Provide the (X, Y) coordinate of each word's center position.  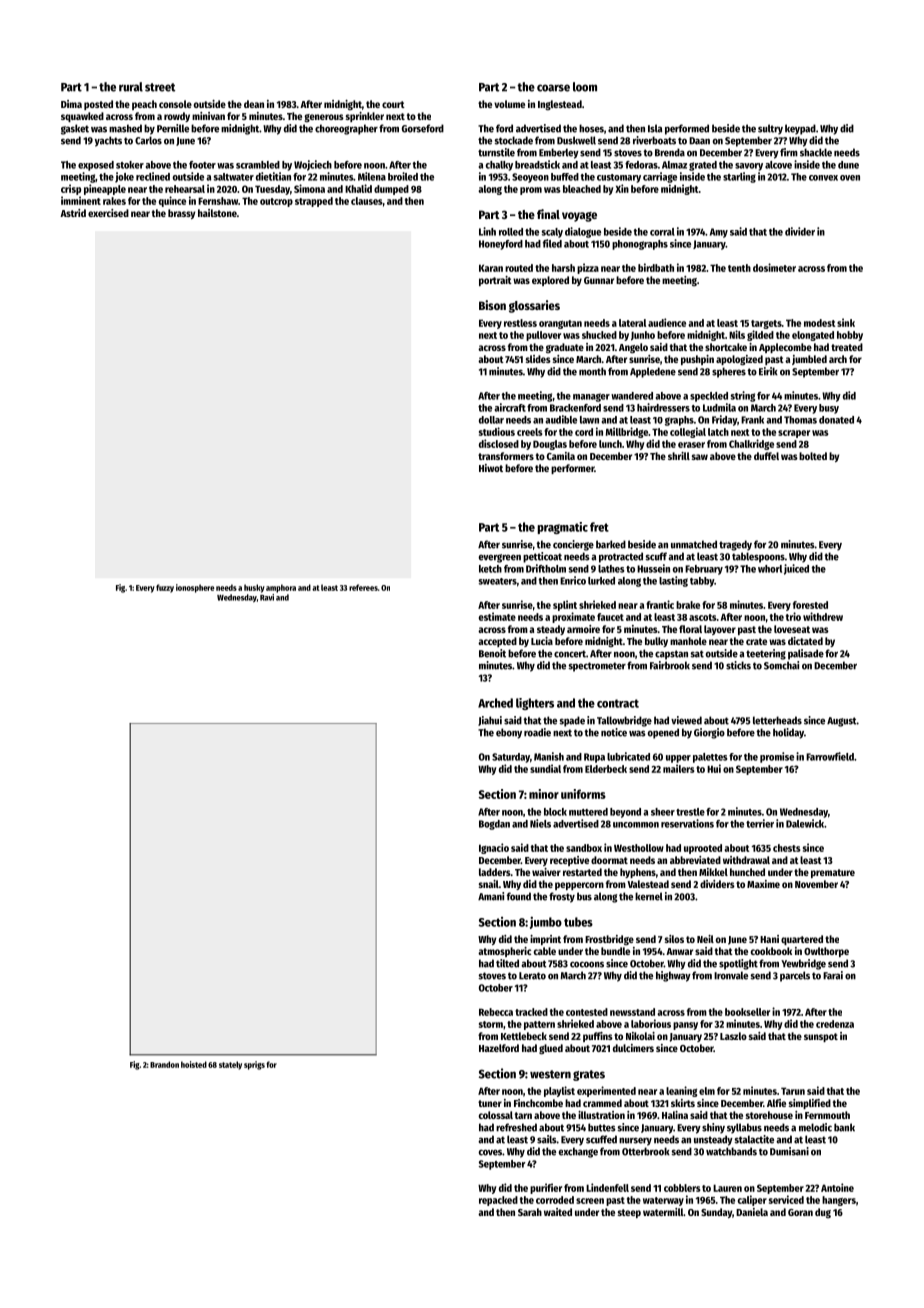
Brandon (164, 1064)
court (393, 104)
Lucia (542, 641)
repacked (498, 1201)
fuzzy (165, 588)
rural (131, 87)
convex (823, 178)
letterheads (777, 720)
